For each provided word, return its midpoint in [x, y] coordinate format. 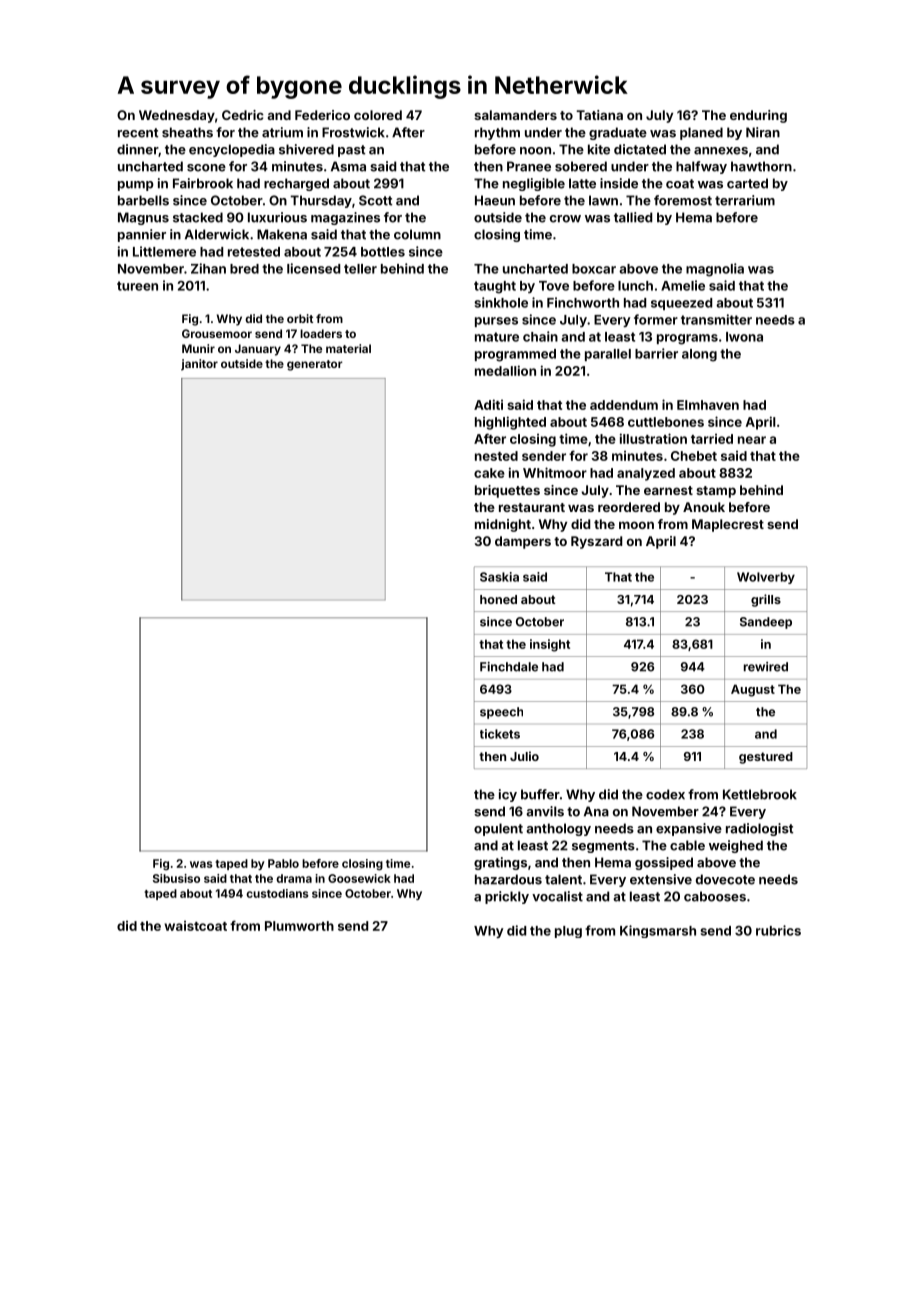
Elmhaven [708, 405]
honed [498, 599]
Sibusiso [176, 878]
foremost [683, 200]
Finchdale [509, 667]
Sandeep [766, 623]
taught [495, 287]
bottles [383, 252]
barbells [143, 200]
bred [244, 269]
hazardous [508, 879]
